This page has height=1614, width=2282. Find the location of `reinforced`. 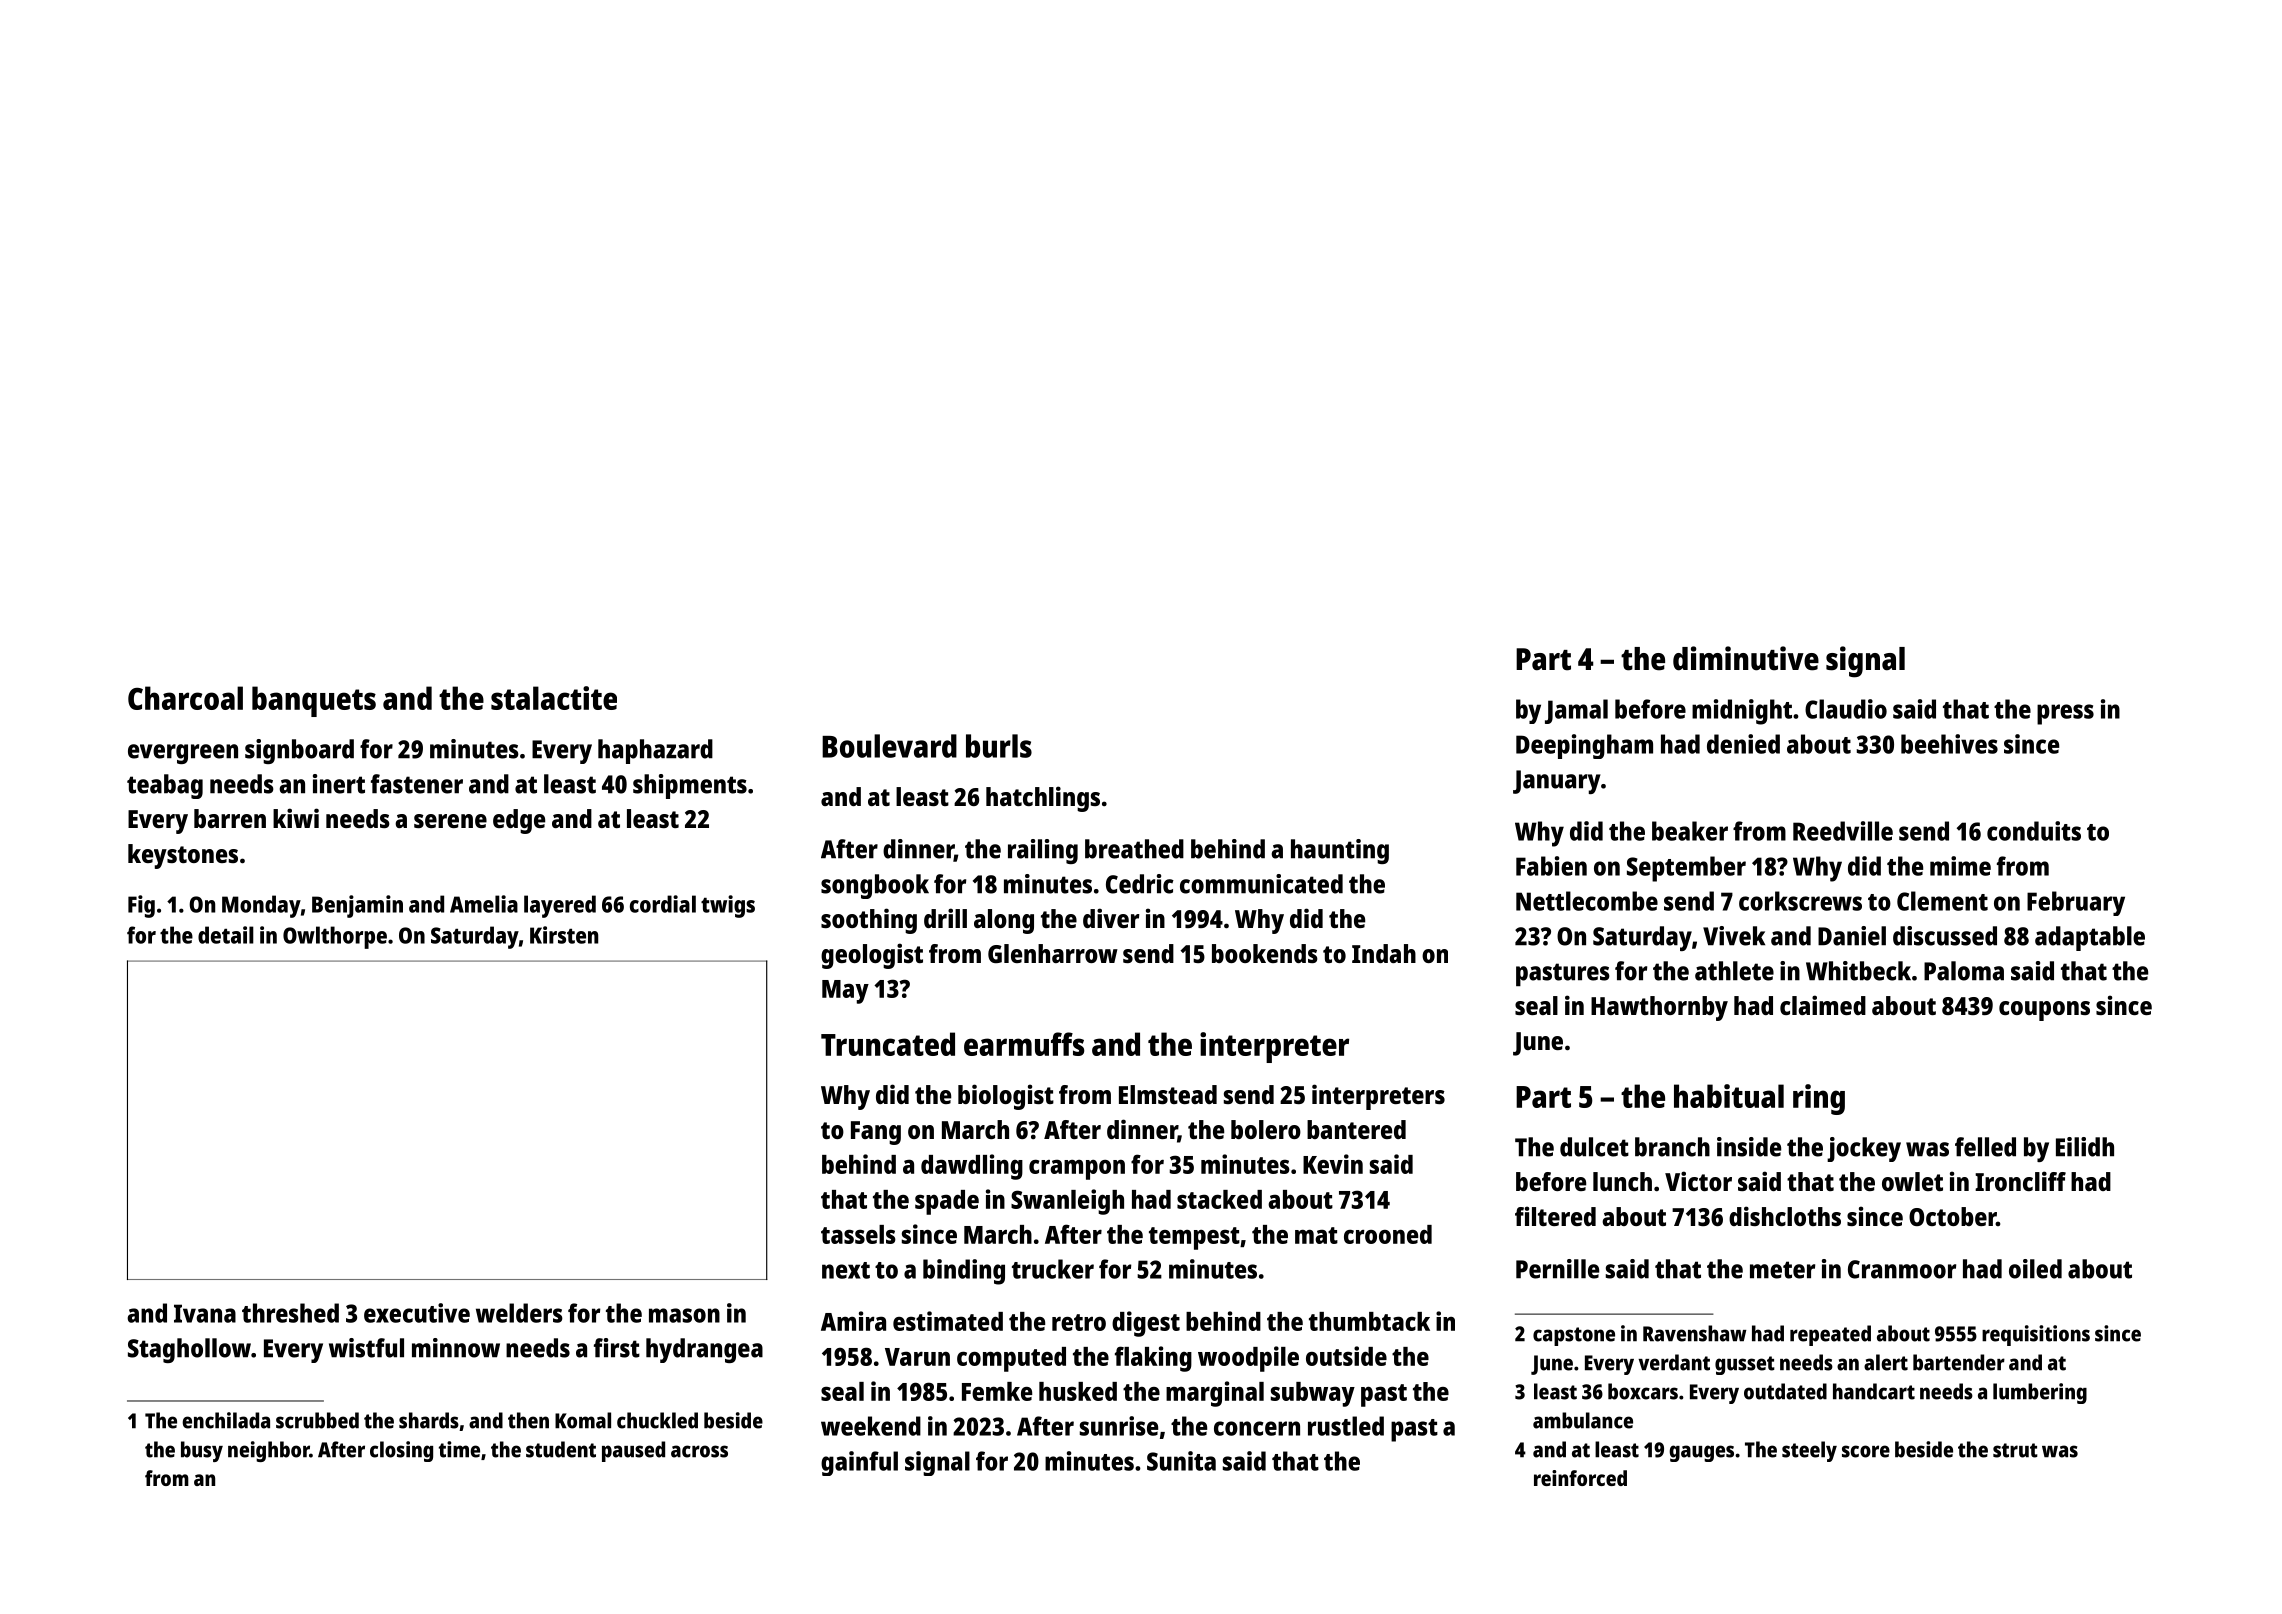

reinforced is located at coordinates (1580, 1478).
